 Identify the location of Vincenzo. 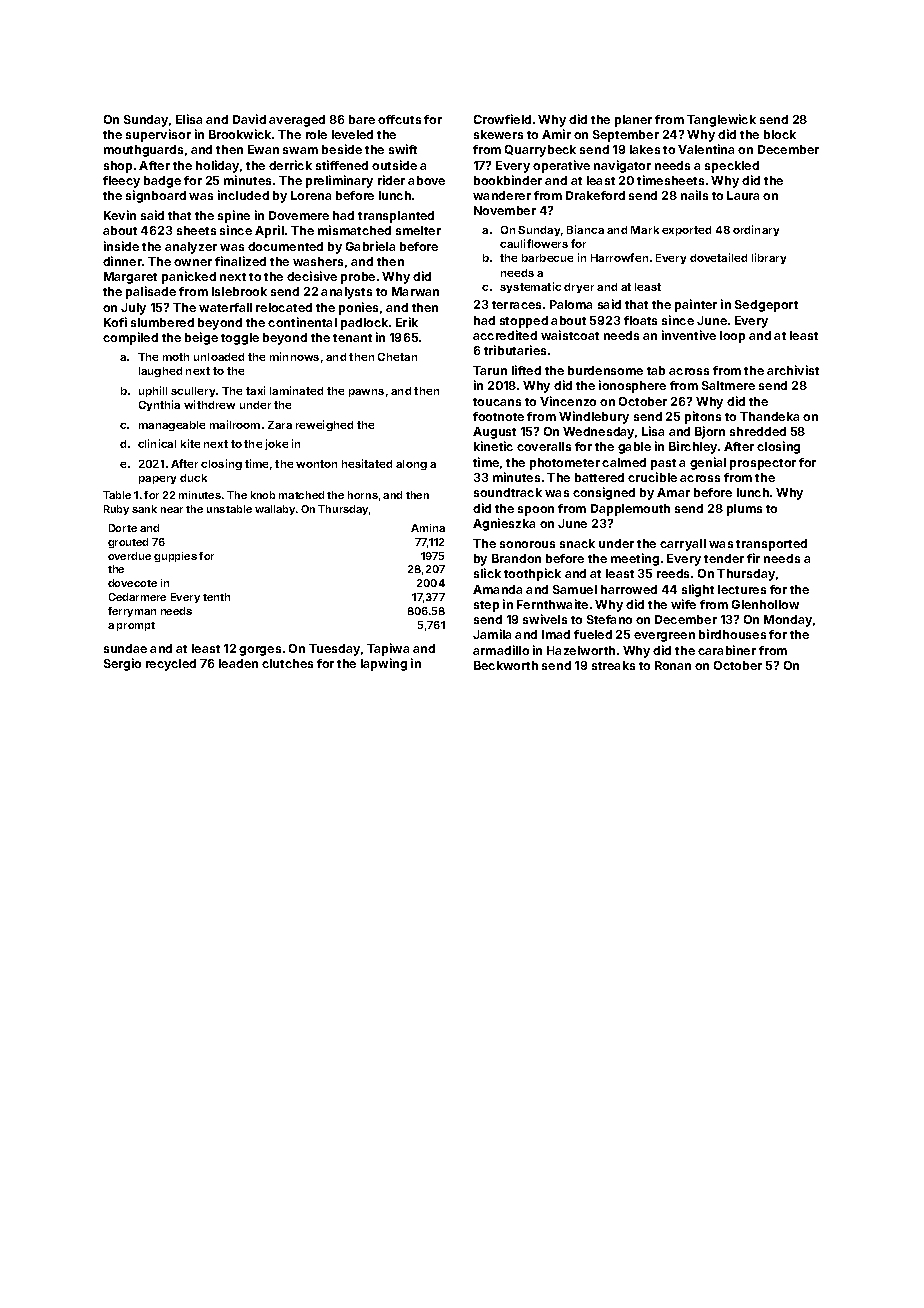
(568, 401).
